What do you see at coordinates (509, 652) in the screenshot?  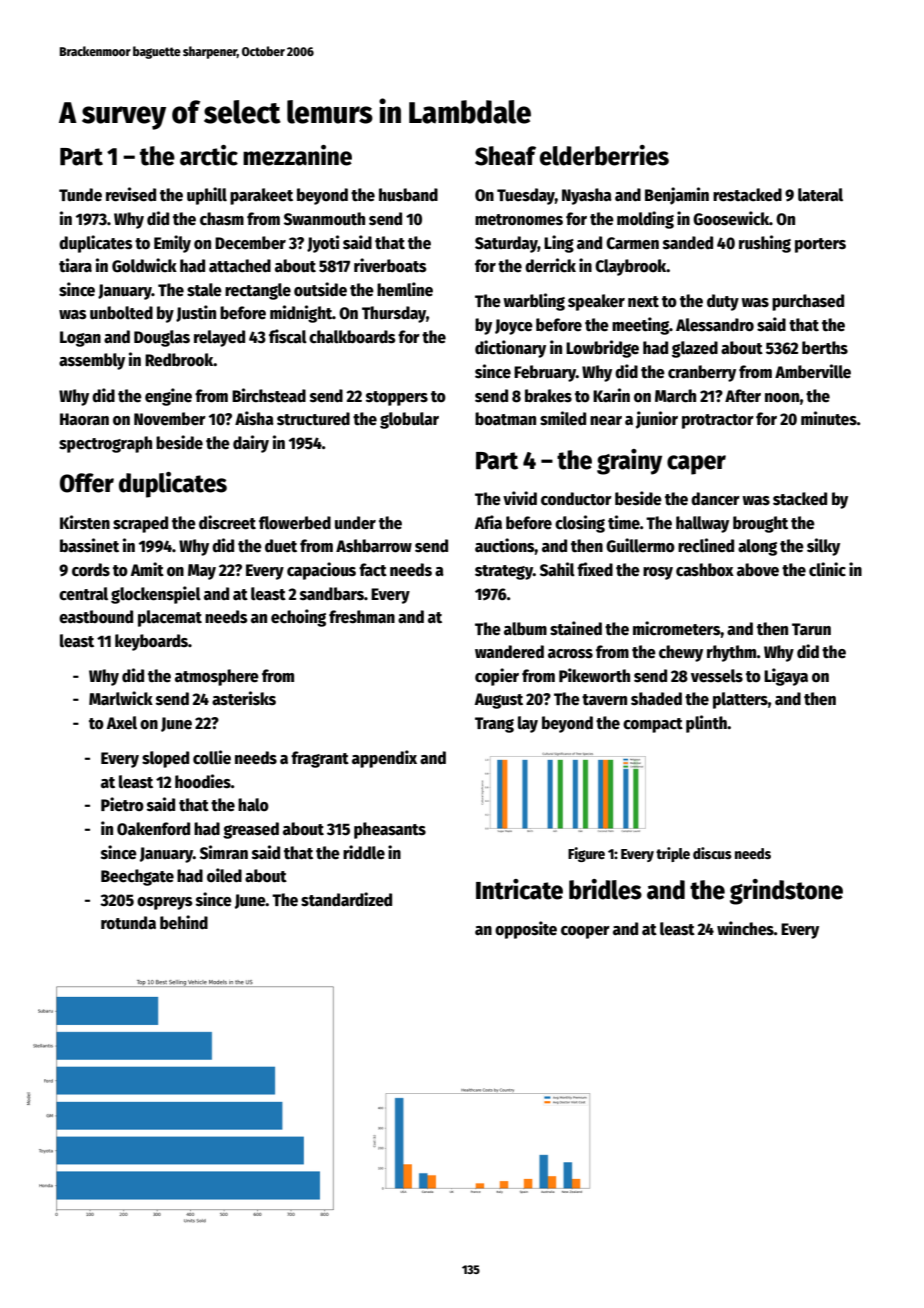 I see `wandered` at bounding box center [509, 652].
